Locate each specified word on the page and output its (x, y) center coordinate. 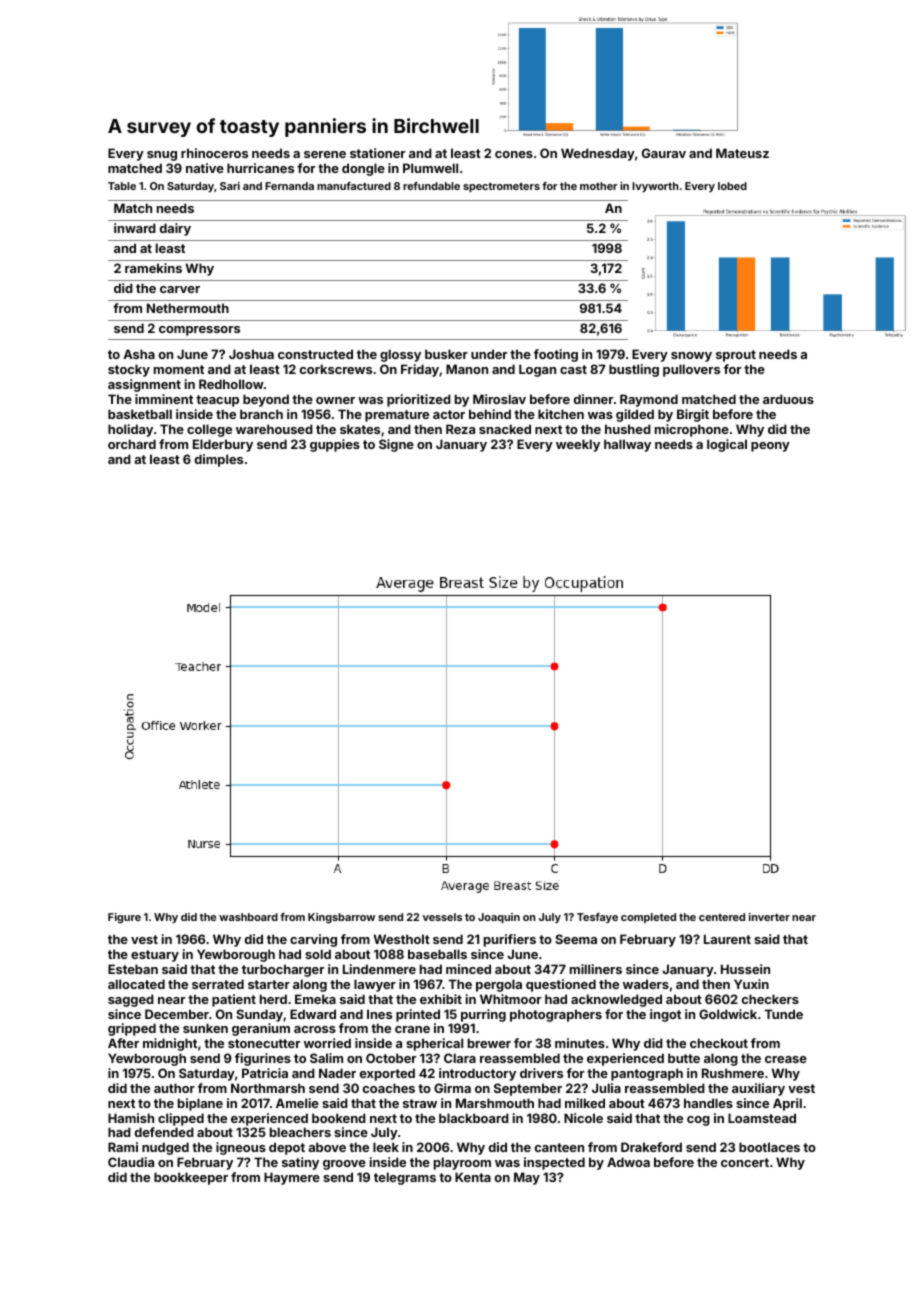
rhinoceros (214, 153)
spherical (434, 1044)
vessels (442, 917)
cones (514, 154)
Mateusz (742, 153)
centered (722, 917)
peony (770, 447)
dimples (219, 460)
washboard (248, 917)
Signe (396, 445)
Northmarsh (268, 1088)
